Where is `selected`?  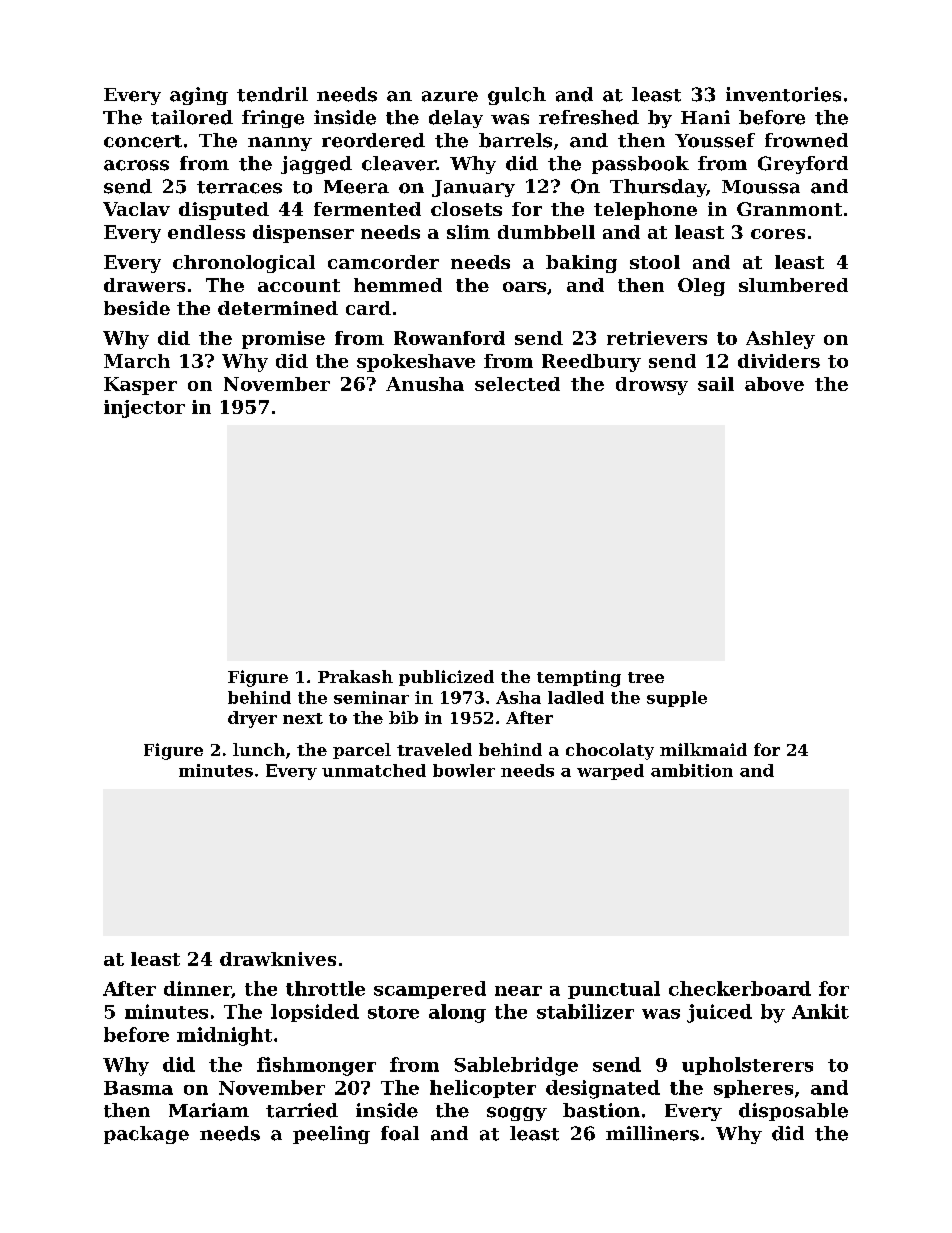 selected is located at coordinates (517, 384).
